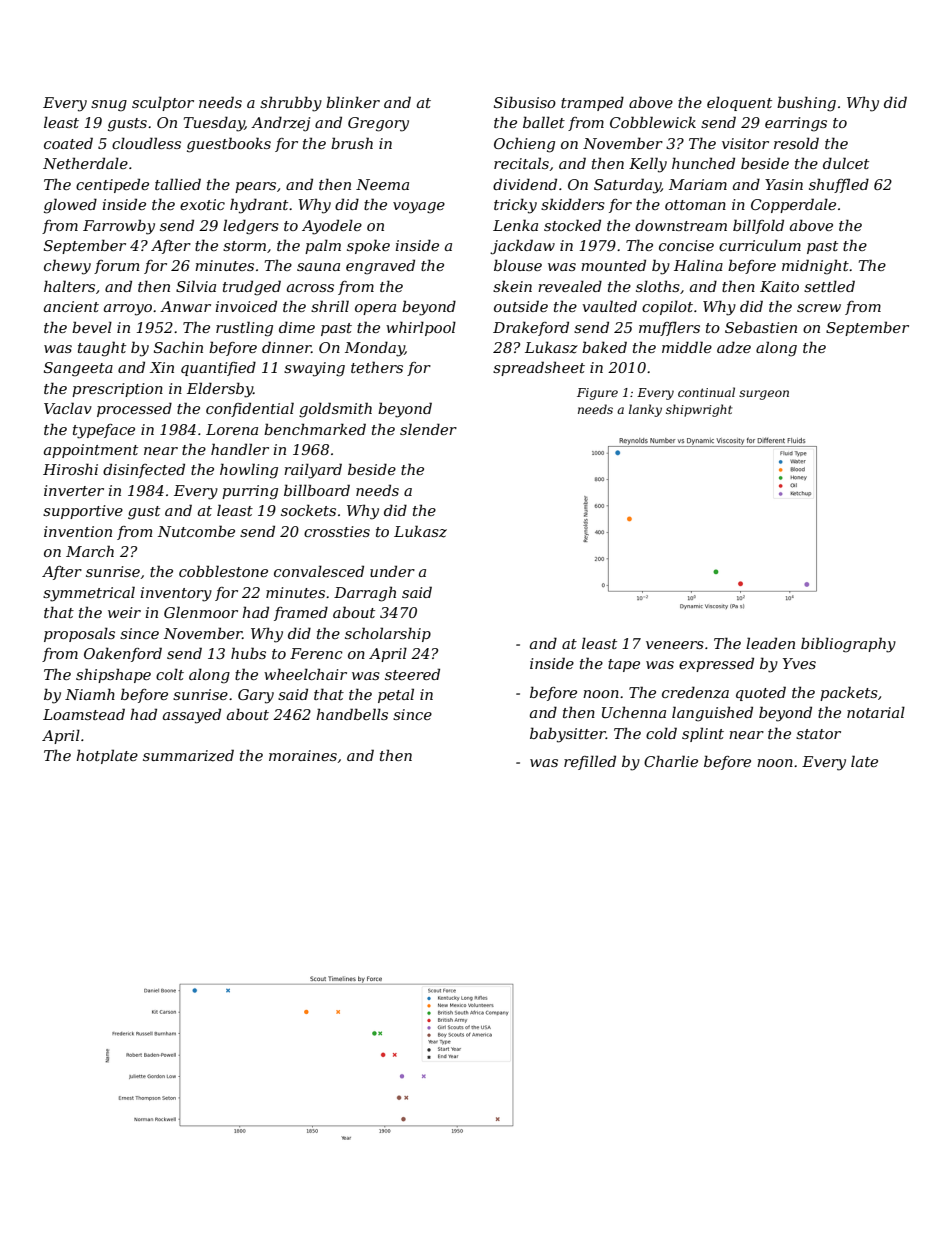 This image has height=1233, width=952. I want to click on tethers, so click(377, 367).
